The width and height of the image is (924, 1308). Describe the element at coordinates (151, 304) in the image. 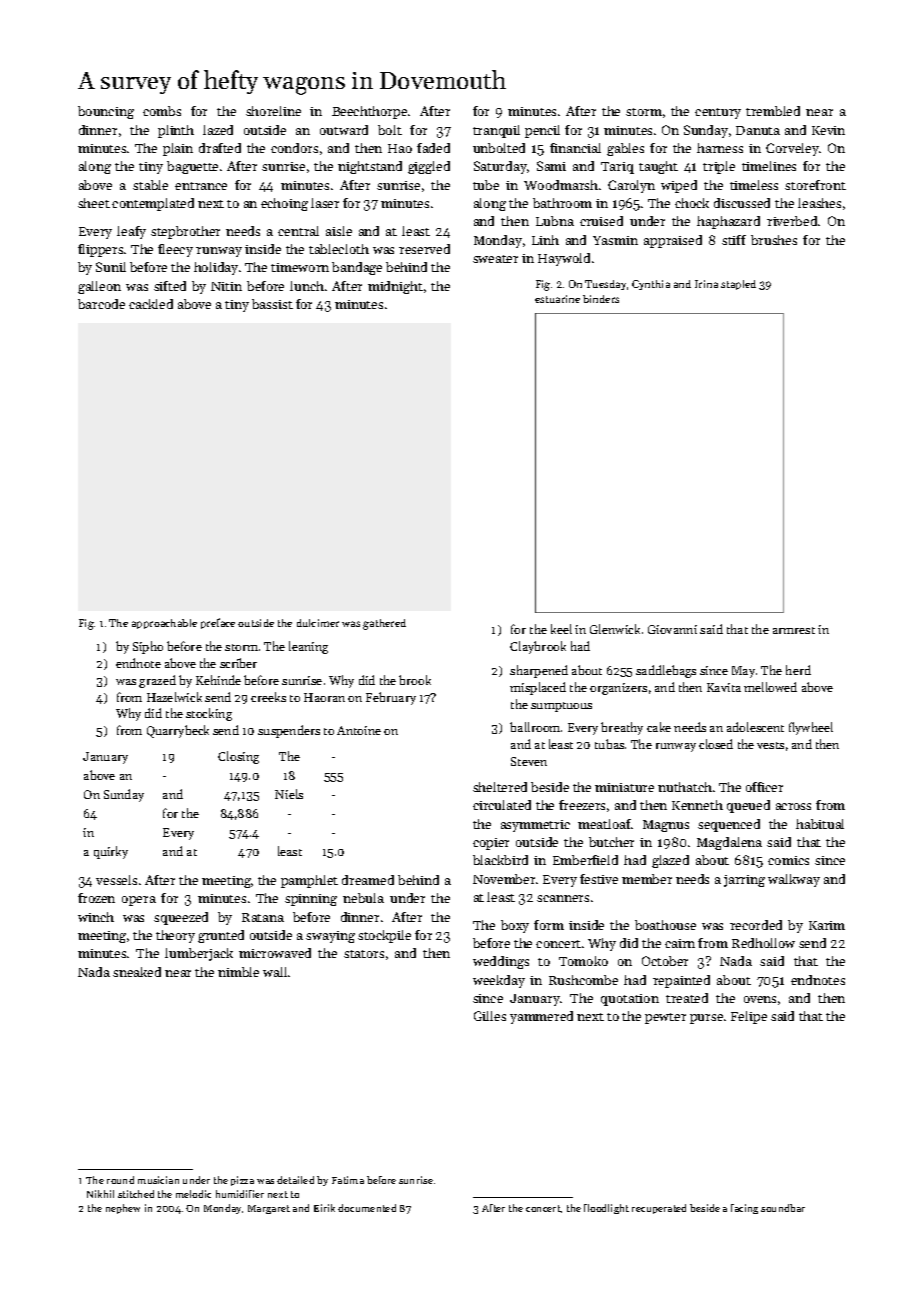

I see `cackled` at that location.
